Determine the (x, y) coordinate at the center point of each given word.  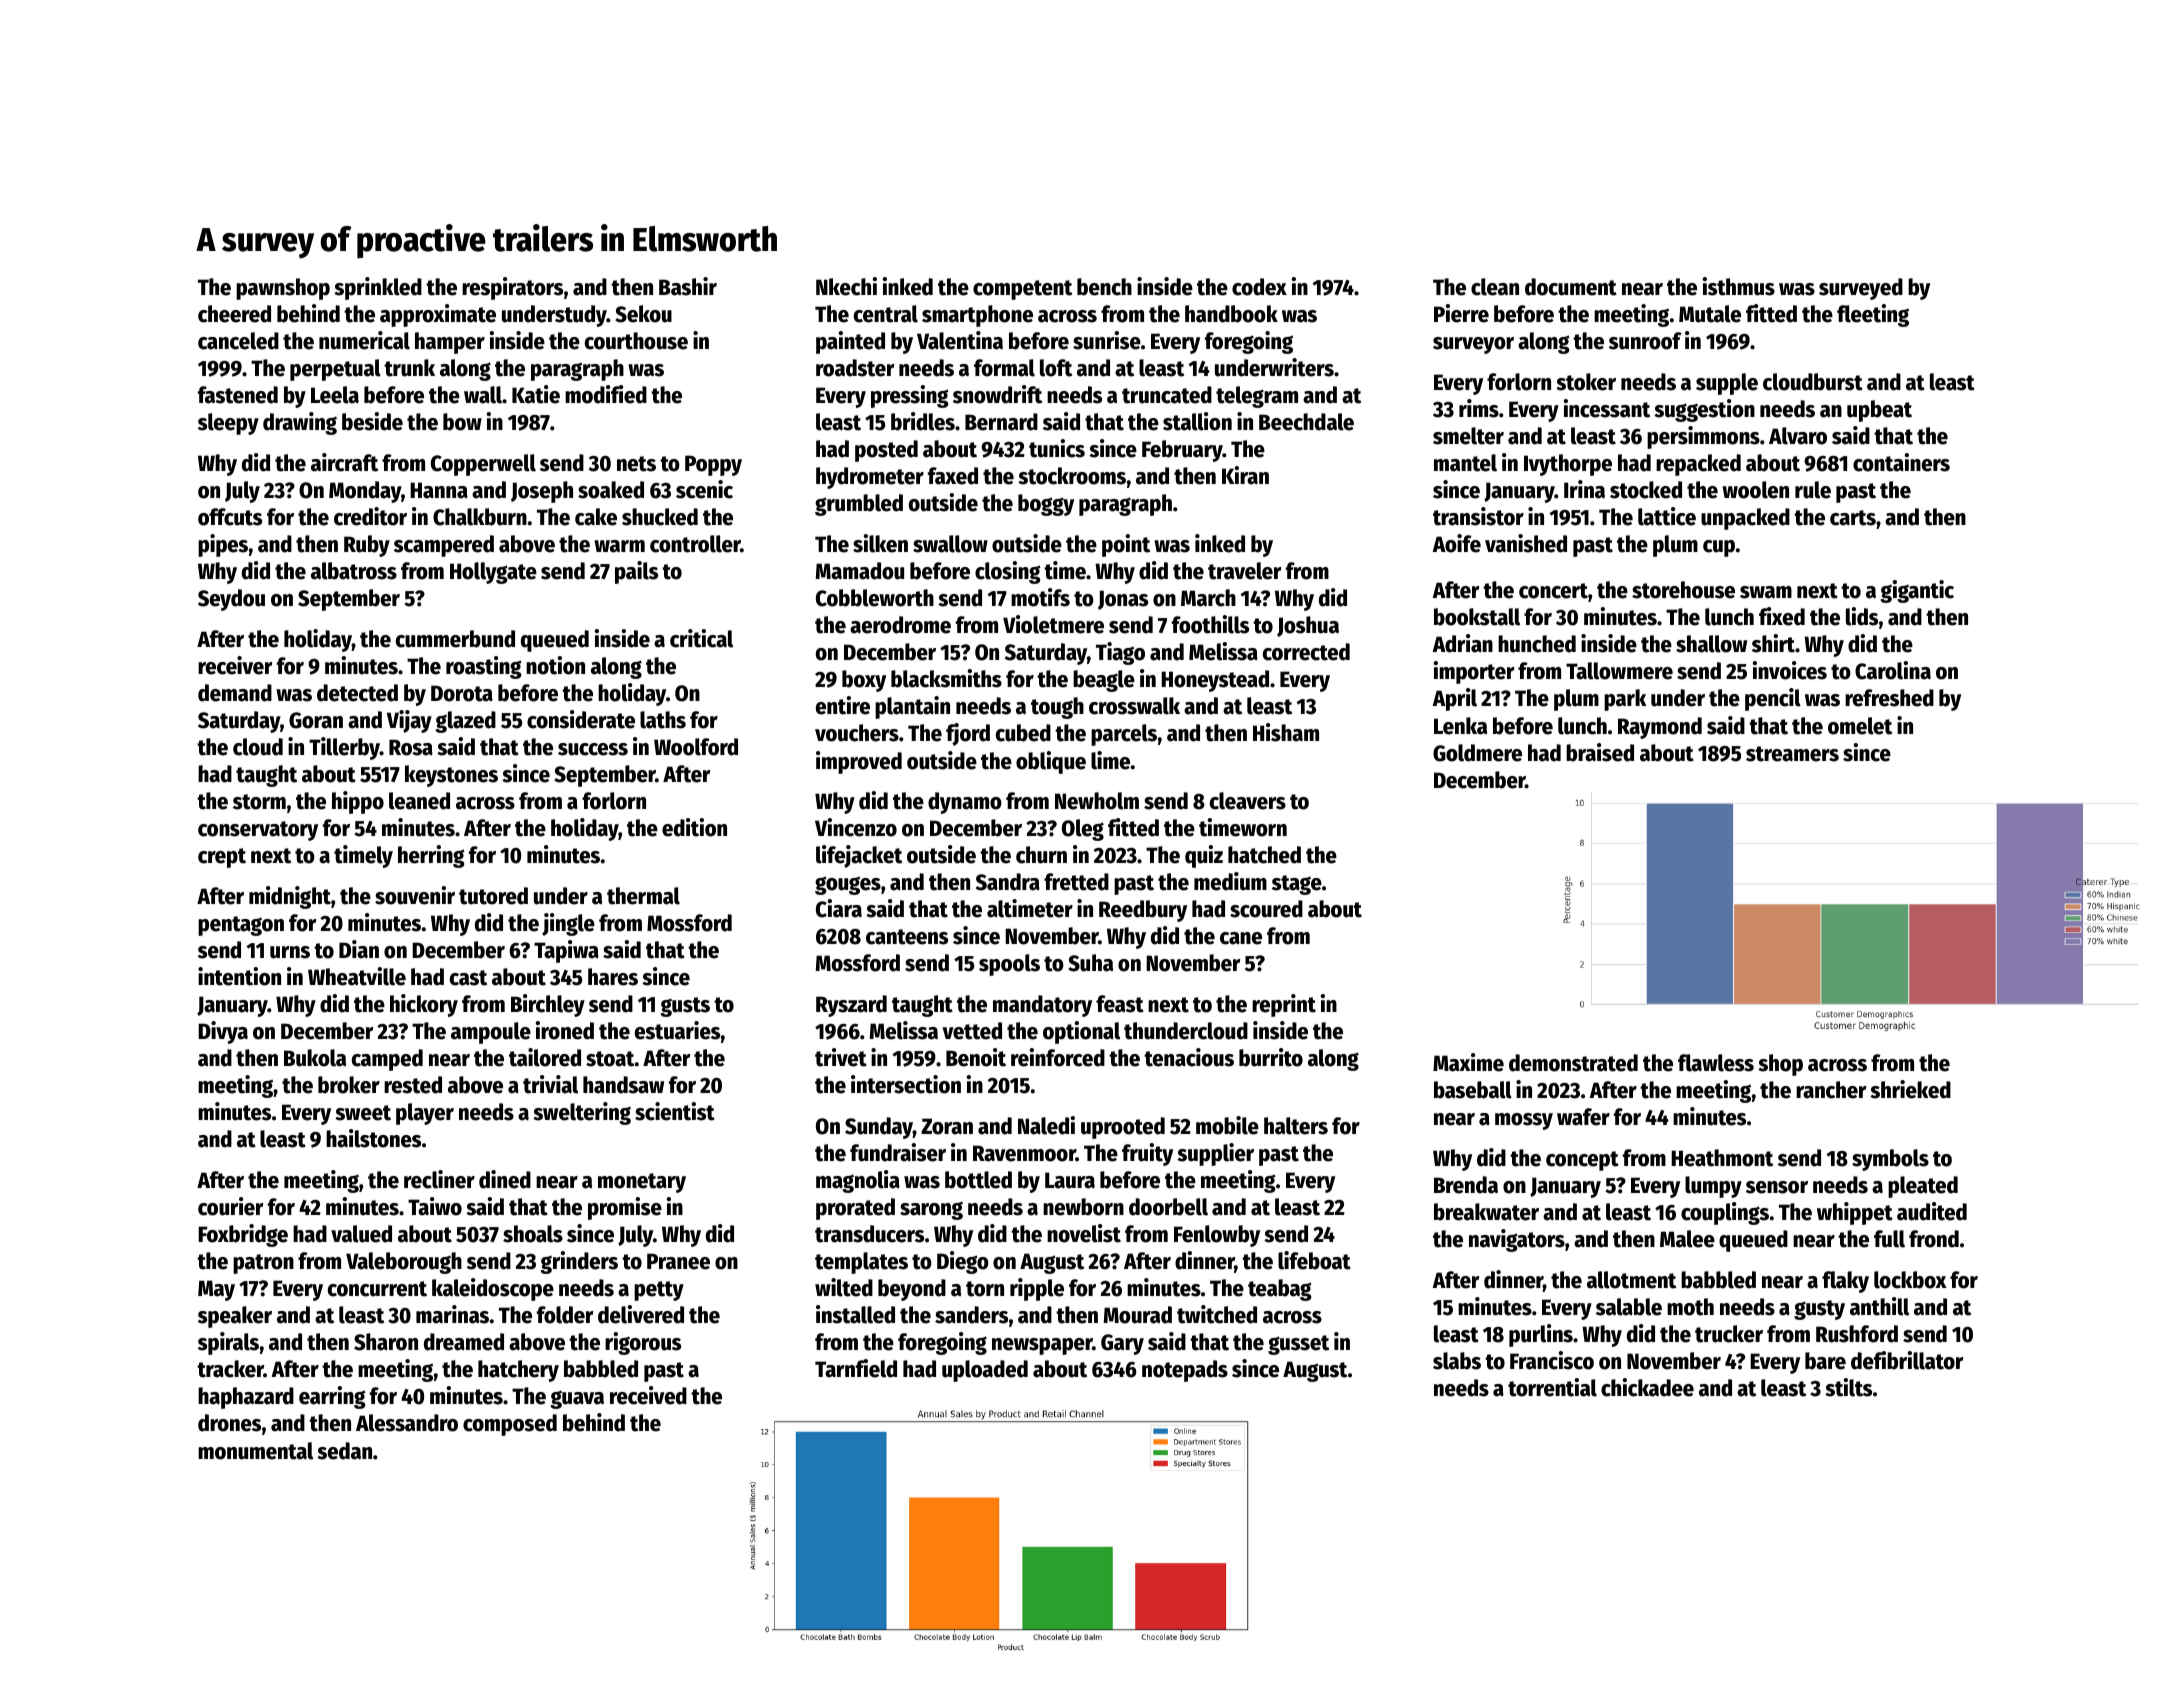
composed (510, 1425)
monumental (255, 1451)
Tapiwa (566, 951)
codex (1259, 287)
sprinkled (378, 288)
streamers (1792, 754)
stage (1297, 885)
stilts (1848, 1387)
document (1571, 287)
